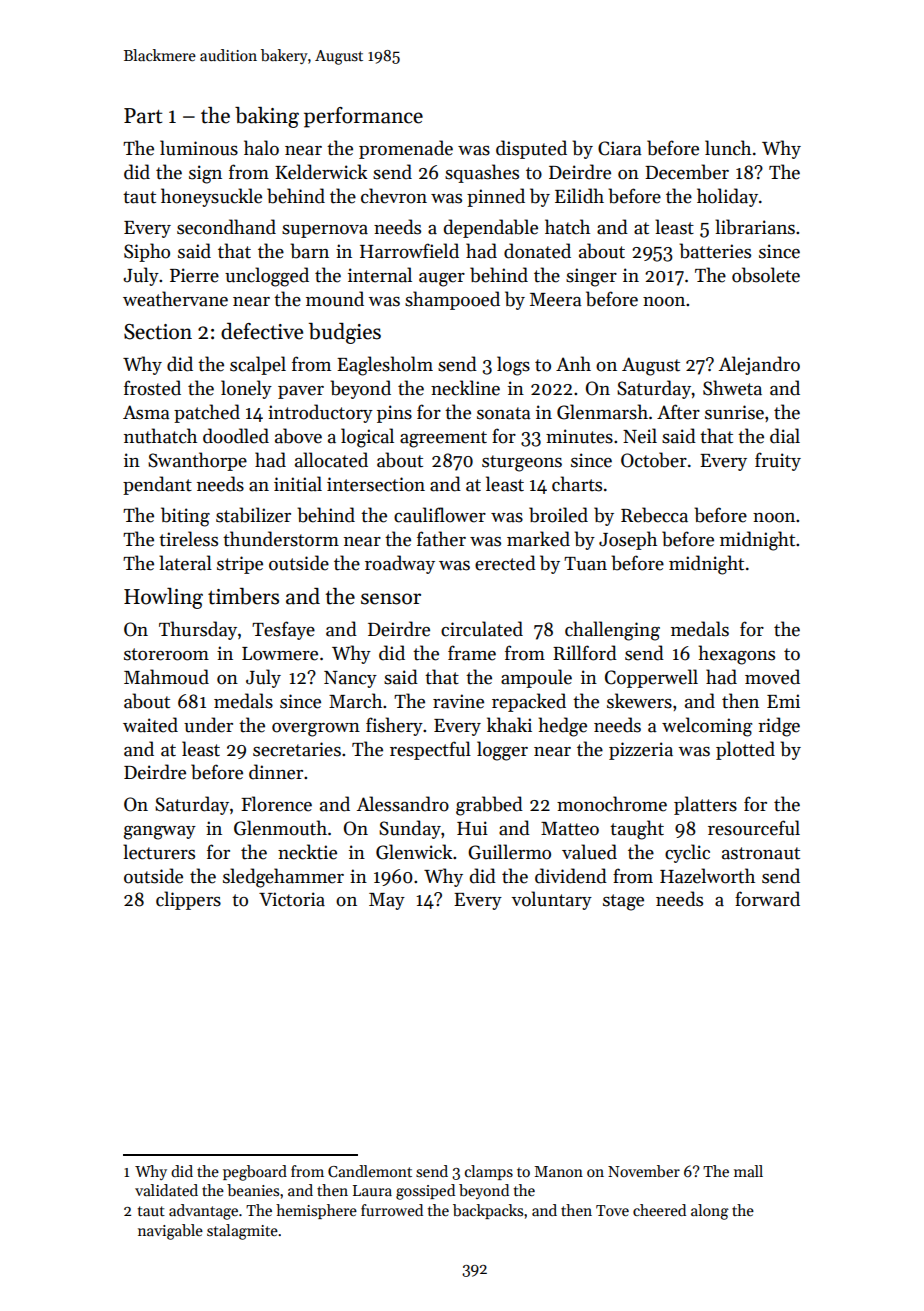 This image has width=924, height=1311. I want to click on May, so click(387, 901).
